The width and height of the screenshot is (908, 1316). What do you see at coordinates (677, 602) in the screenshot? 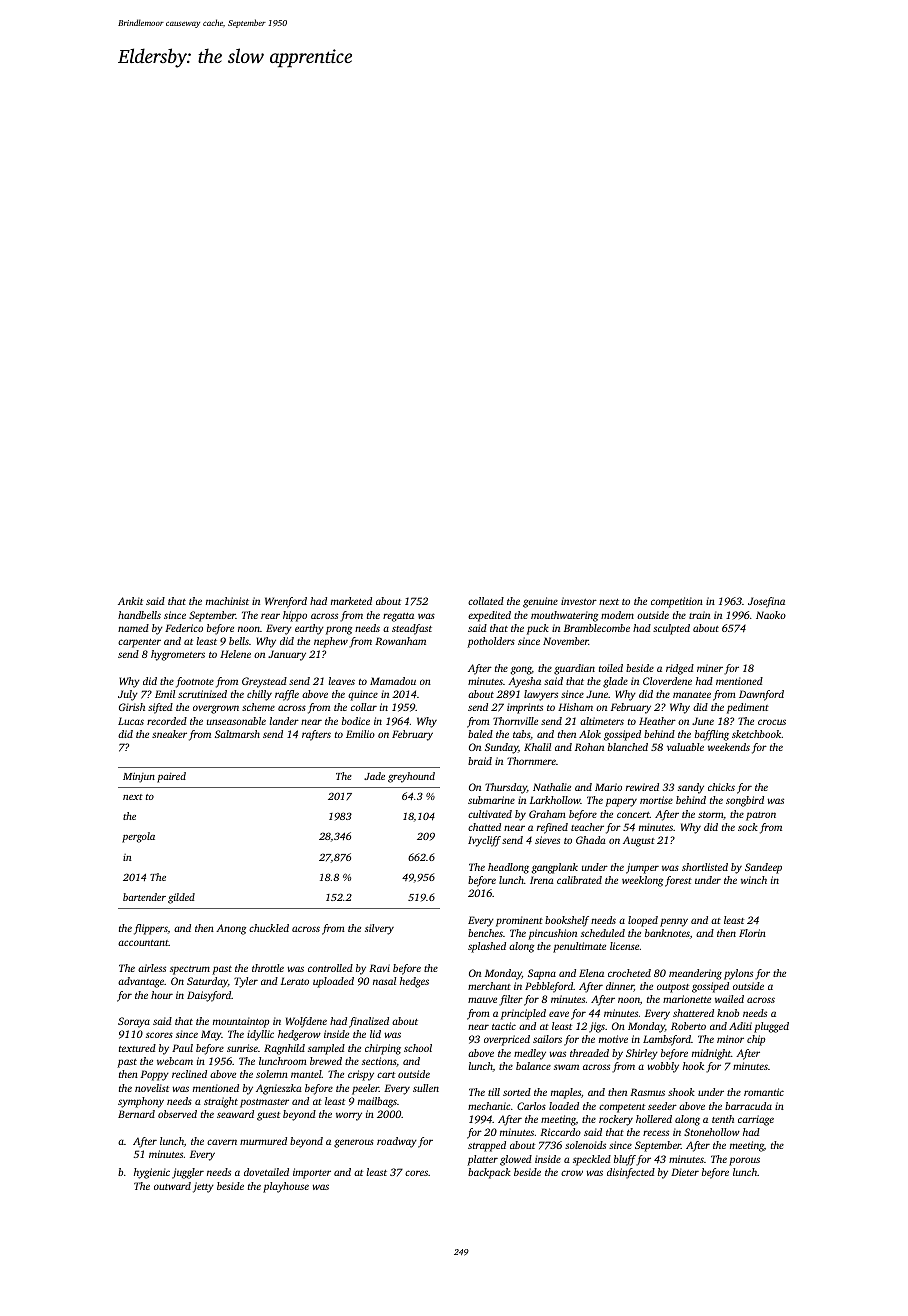
I see `competition` at bounding box center [677, 602].
